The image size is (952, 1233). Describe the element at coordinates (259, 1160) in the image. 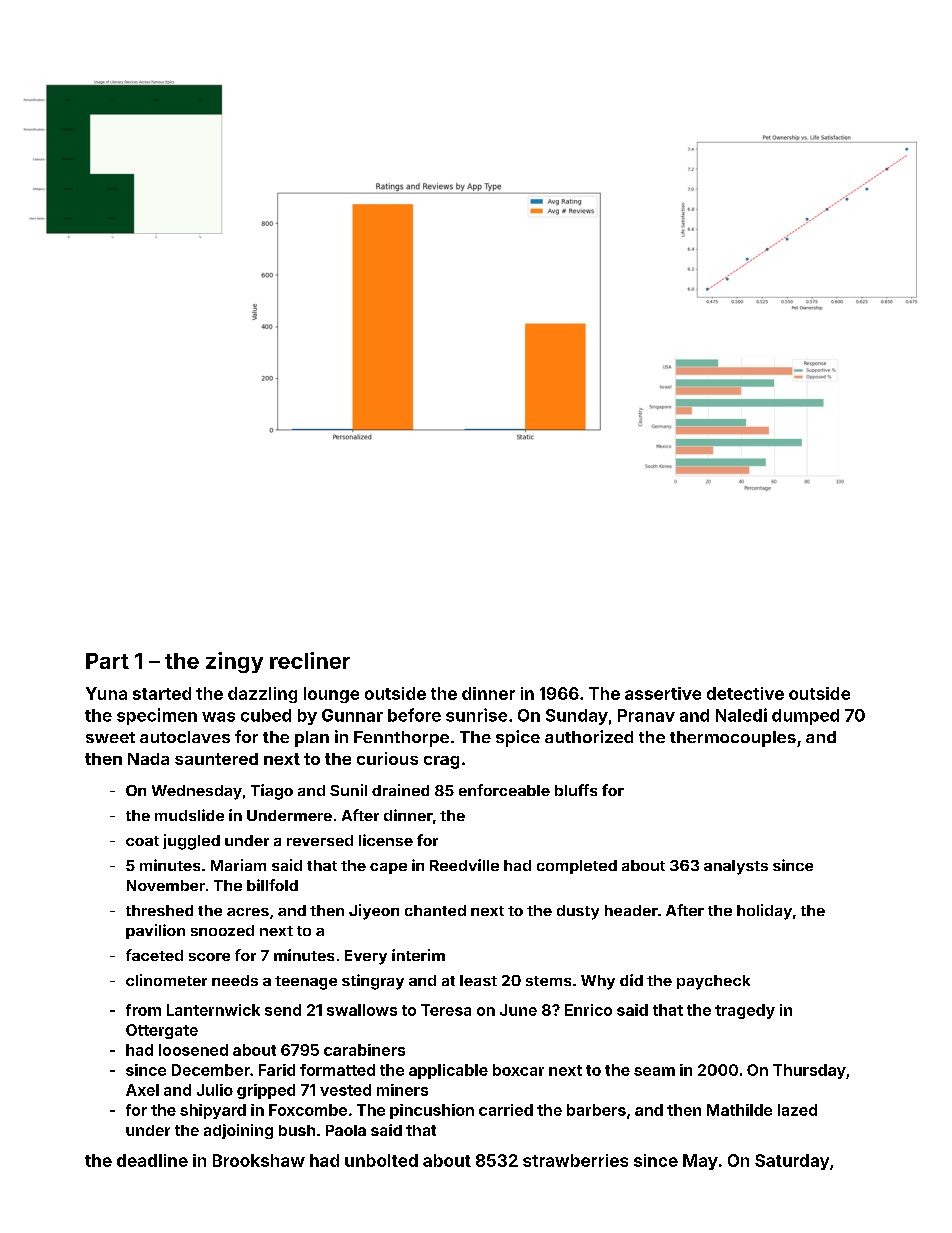

I see `Brookshaw` at that location.
